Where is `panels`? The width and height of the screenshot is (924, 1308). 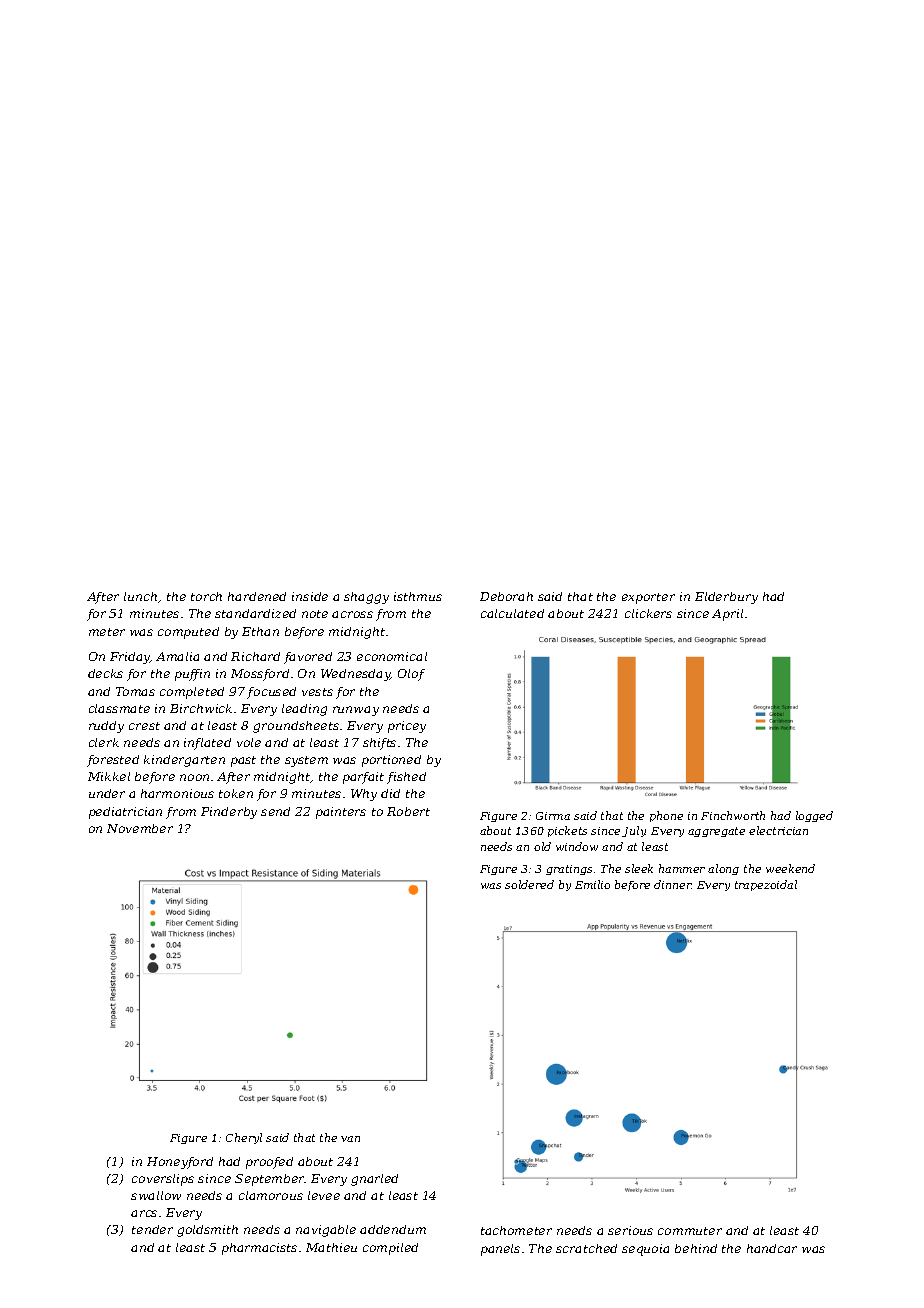
panels is located at coordinates (500, 1250).
